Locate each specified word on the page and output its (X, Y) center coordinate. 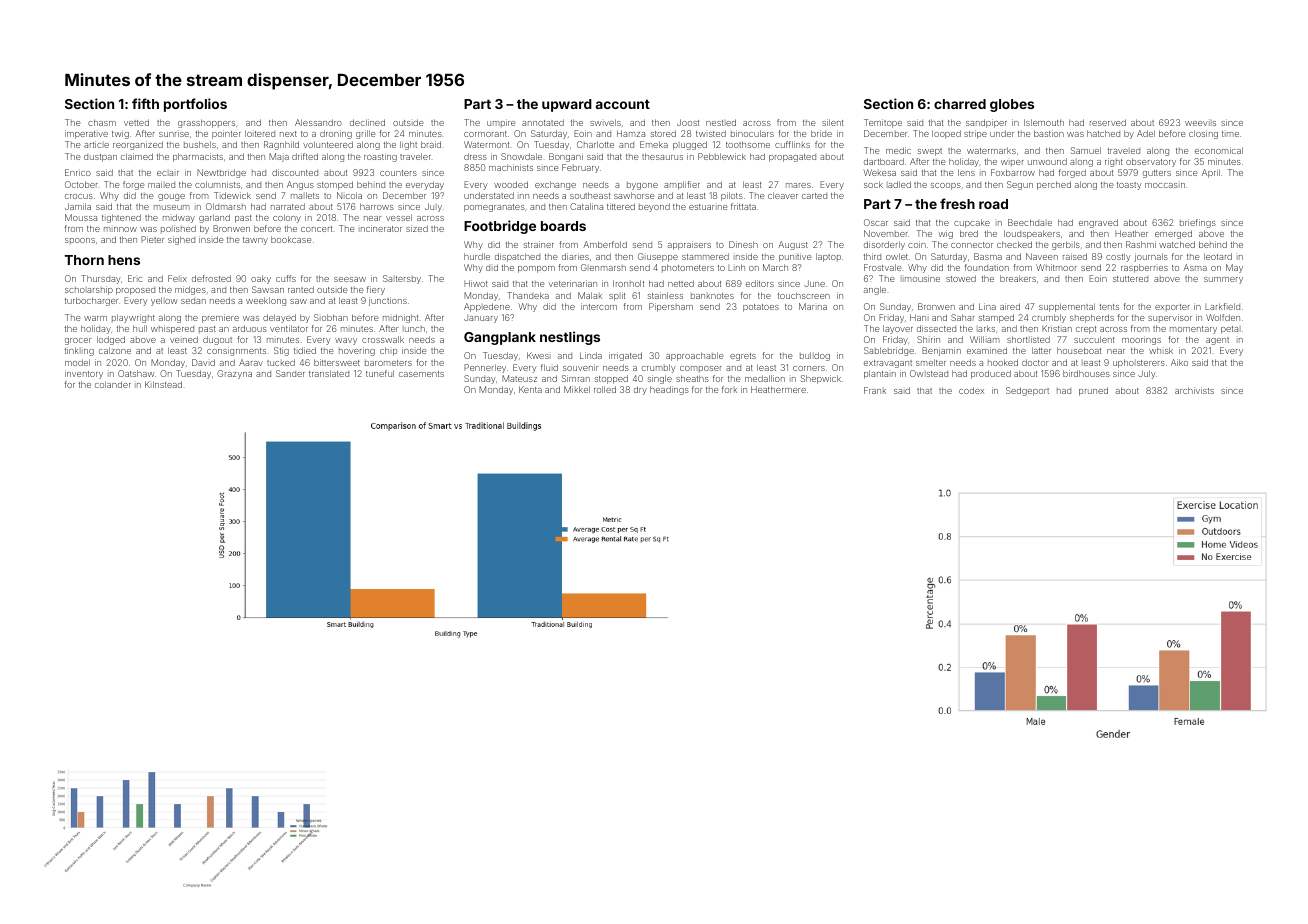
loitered (260, 133)
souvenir (580, 367)
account (623, 104)
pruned (1093, 391)
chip (388, 351)
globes (1012, 105)
